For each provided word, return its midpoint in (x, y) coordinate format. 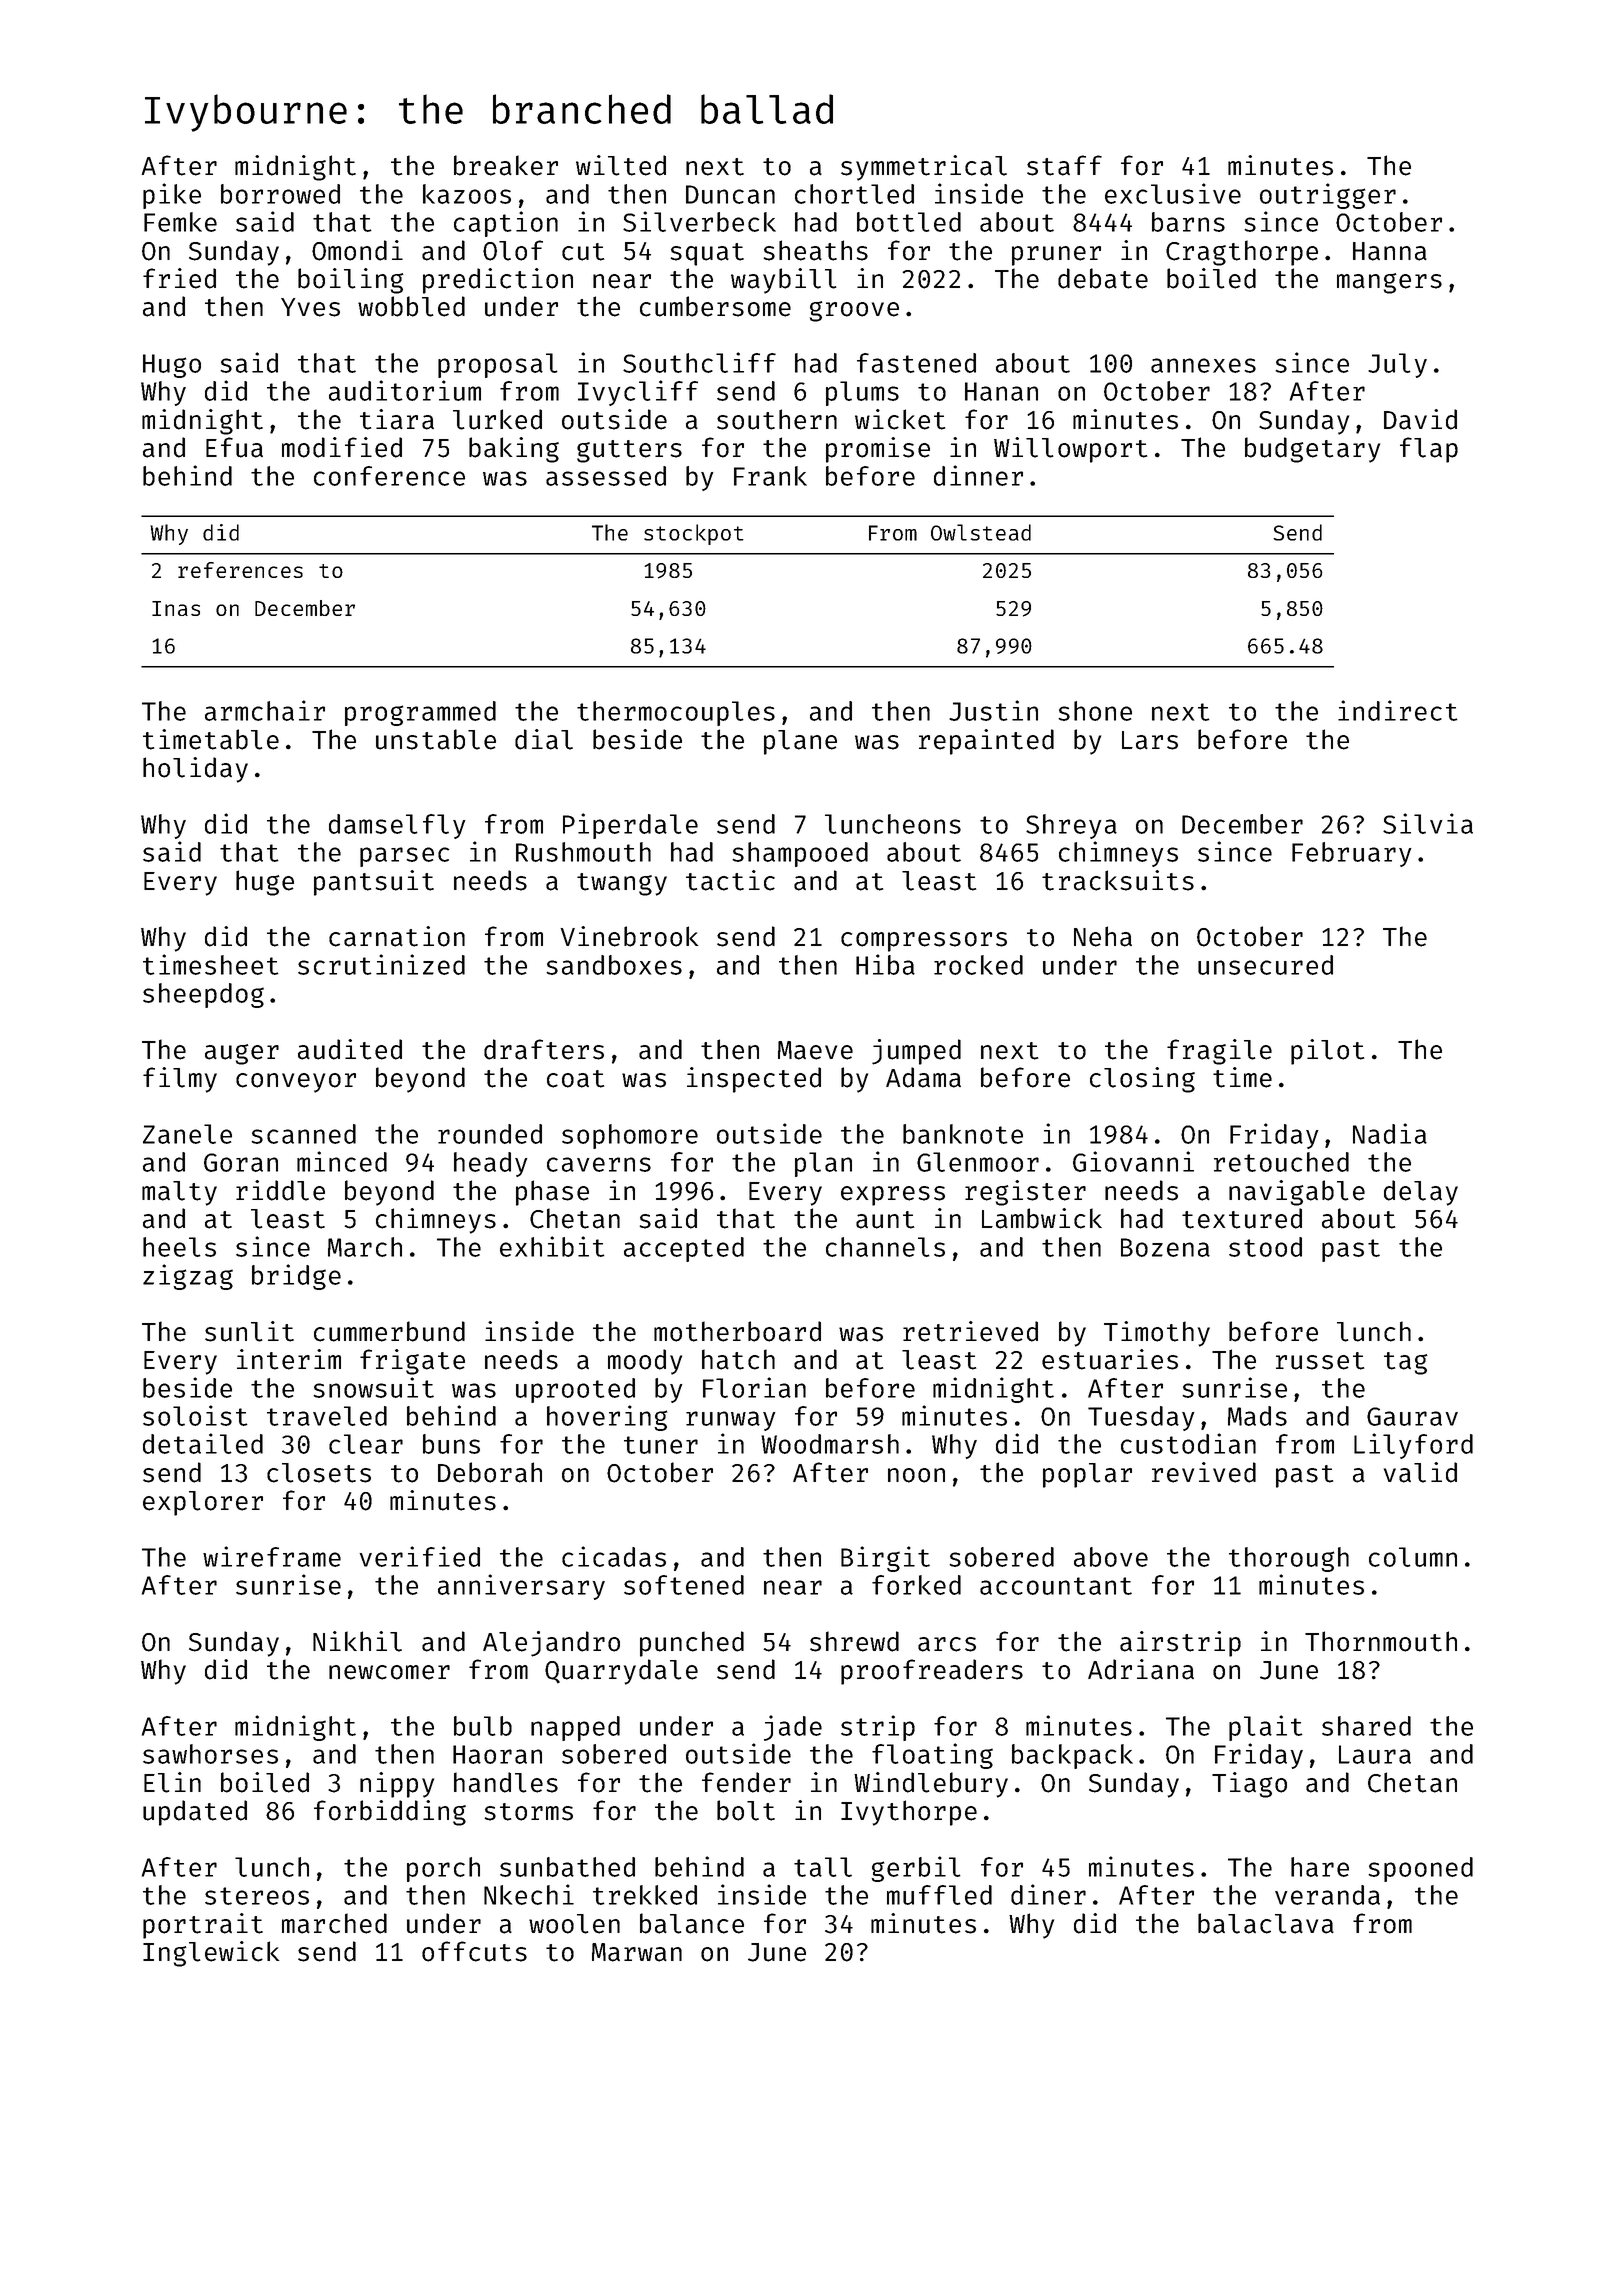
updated (195, 1813)
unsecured (1265, 965)
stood (1265, 1247)
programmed (420, 713)
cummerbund (389, 1331)
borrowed (280, 194)
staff (1064, 165)
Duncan (730, 194)
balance (692, 1923)
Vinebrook (629, 936)
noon (916, 1475)
